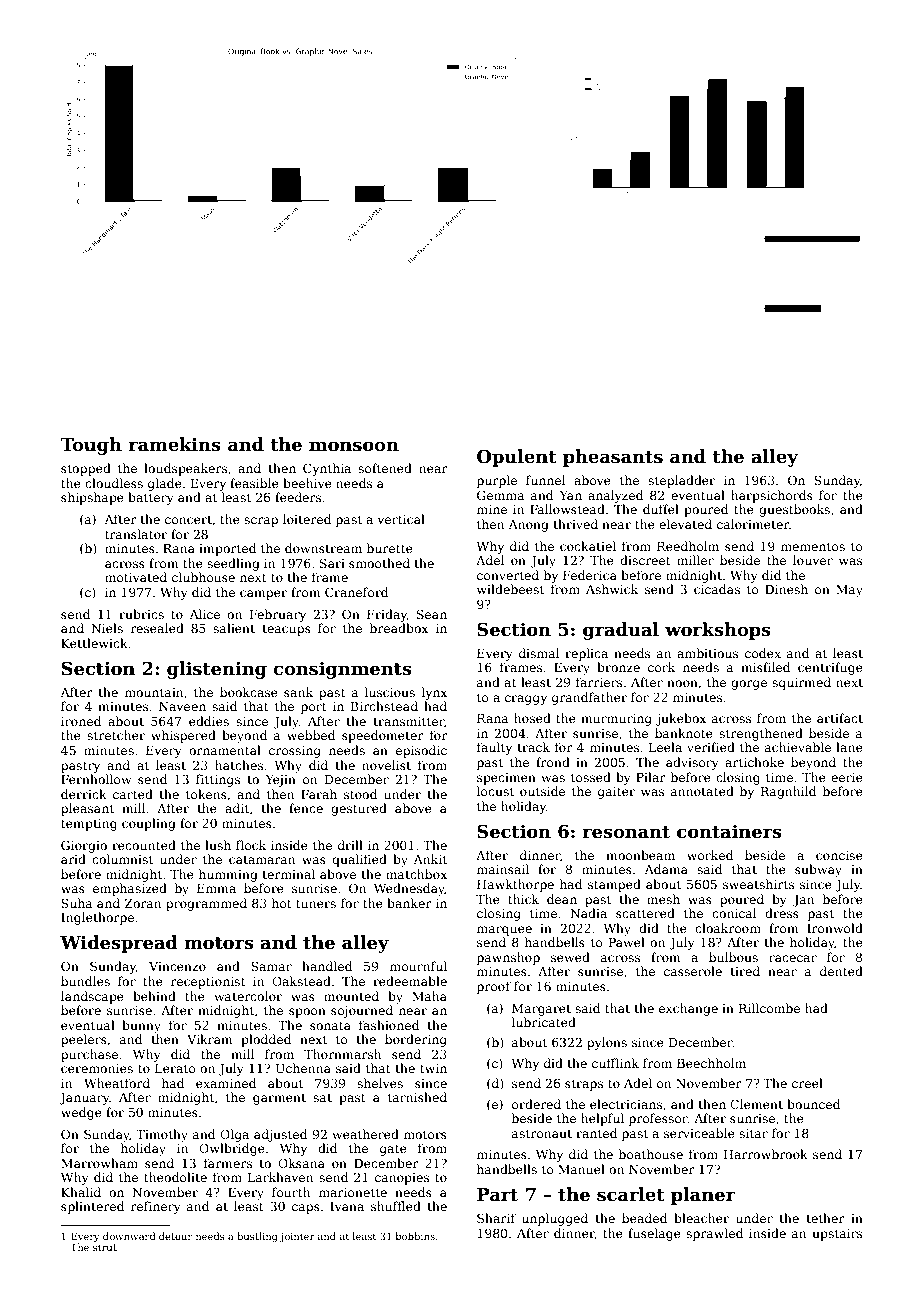 Image resolution: width=924 pixels, height=1308 pixels. What do you see at coordinates (105, 1247) in the screenshot?
I see `strut` at bounding box center [105, 1247].
